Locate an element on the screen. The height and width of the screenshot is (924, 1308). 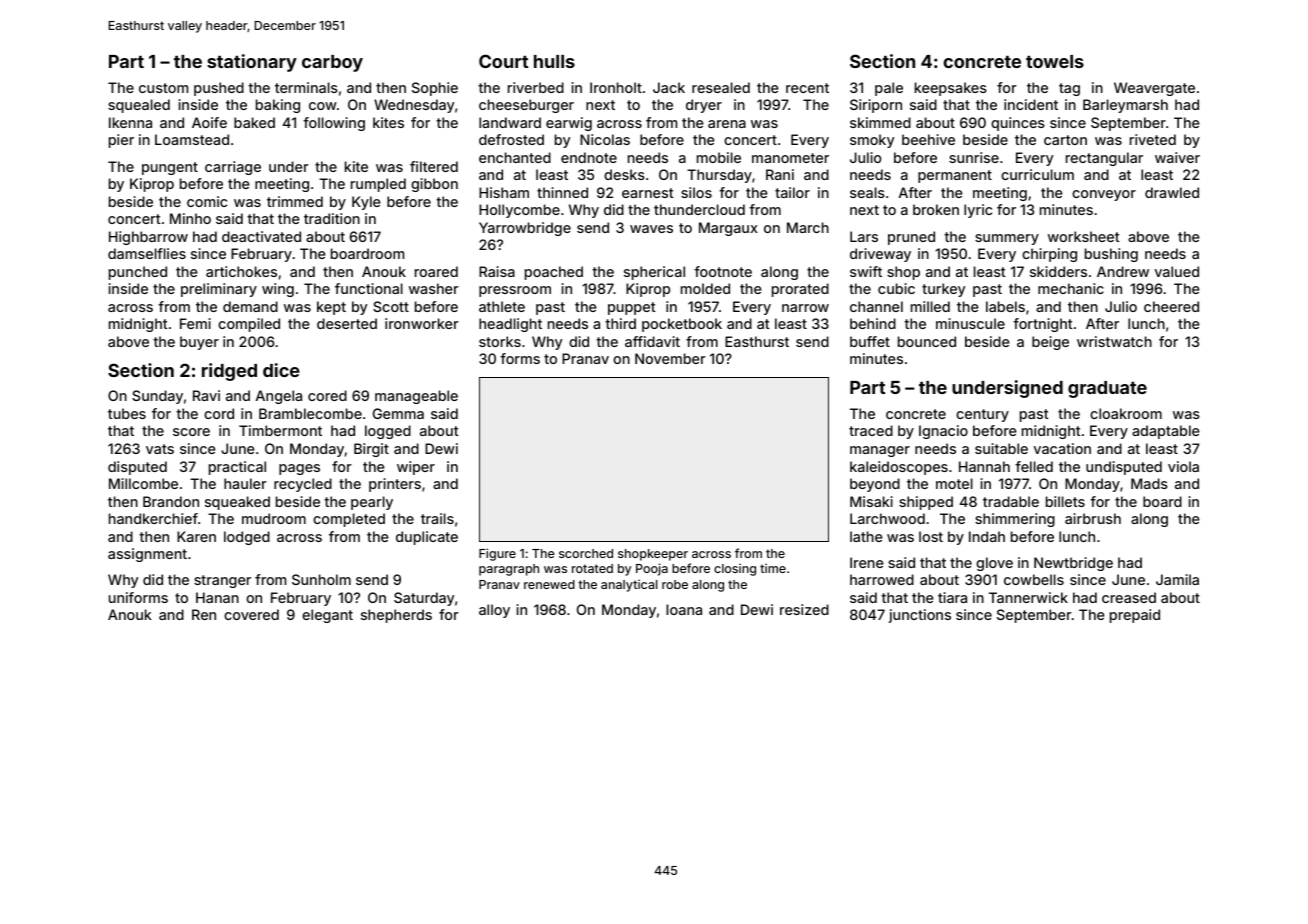
keepsakes is located at coordinates (951, 89).
